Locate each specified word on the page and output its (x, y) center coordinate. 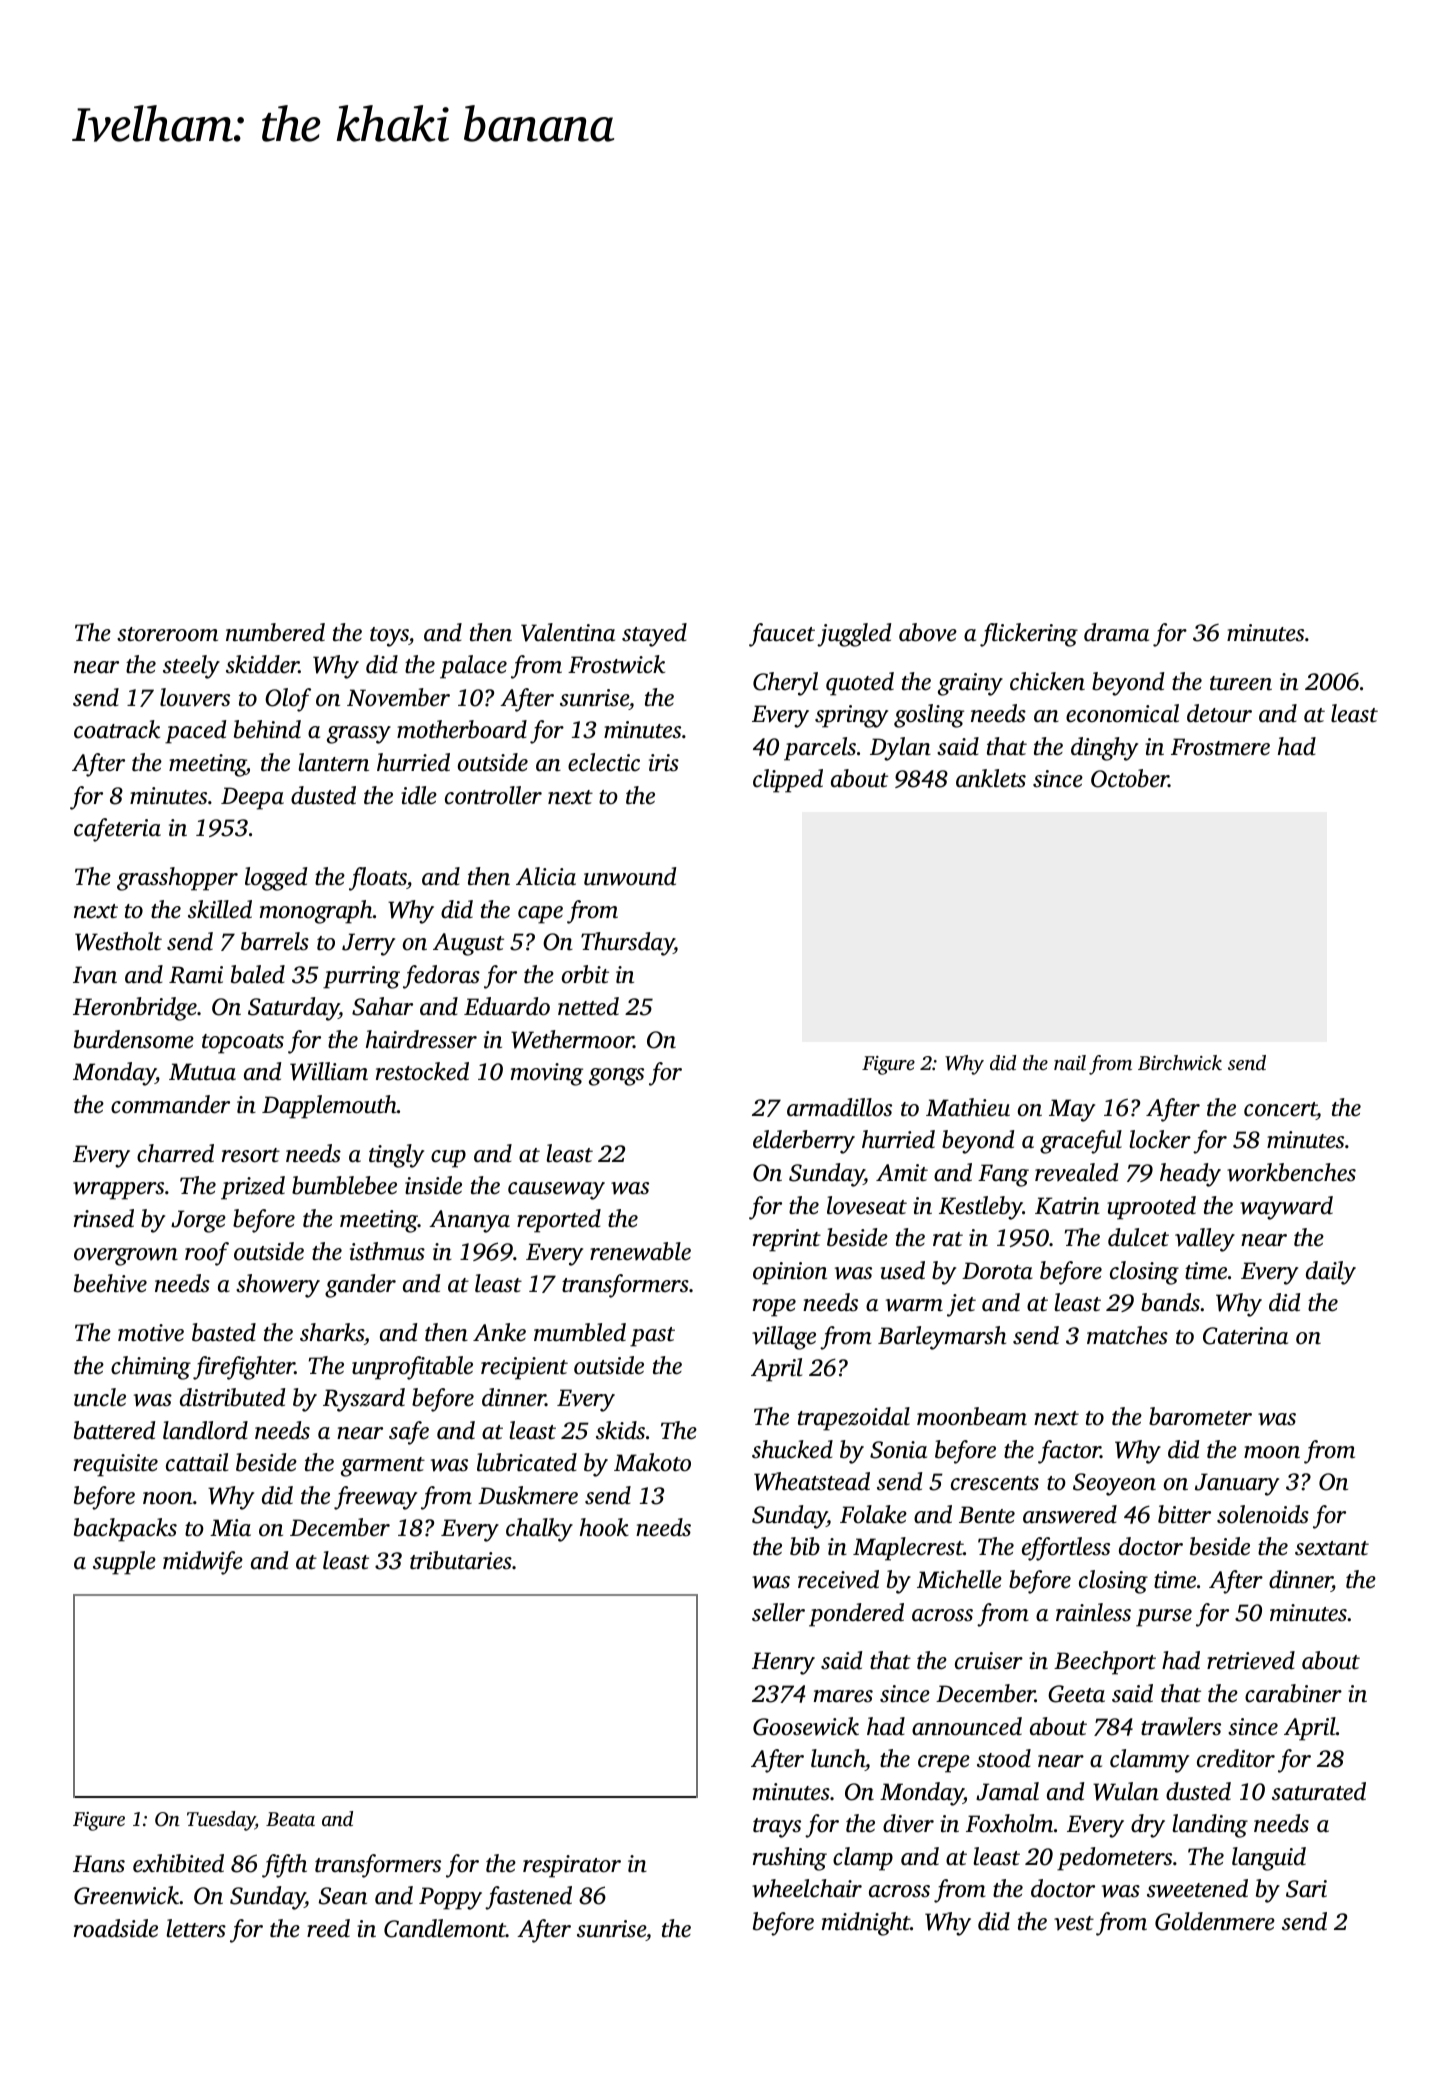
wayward (1286, 1208)
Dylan (900, 749)
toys (389, 637)
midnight (866, 1924)
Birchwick (1180, 1062)
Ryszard (364, 1400)
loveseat (867, 1205)
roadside (116, 1928)
